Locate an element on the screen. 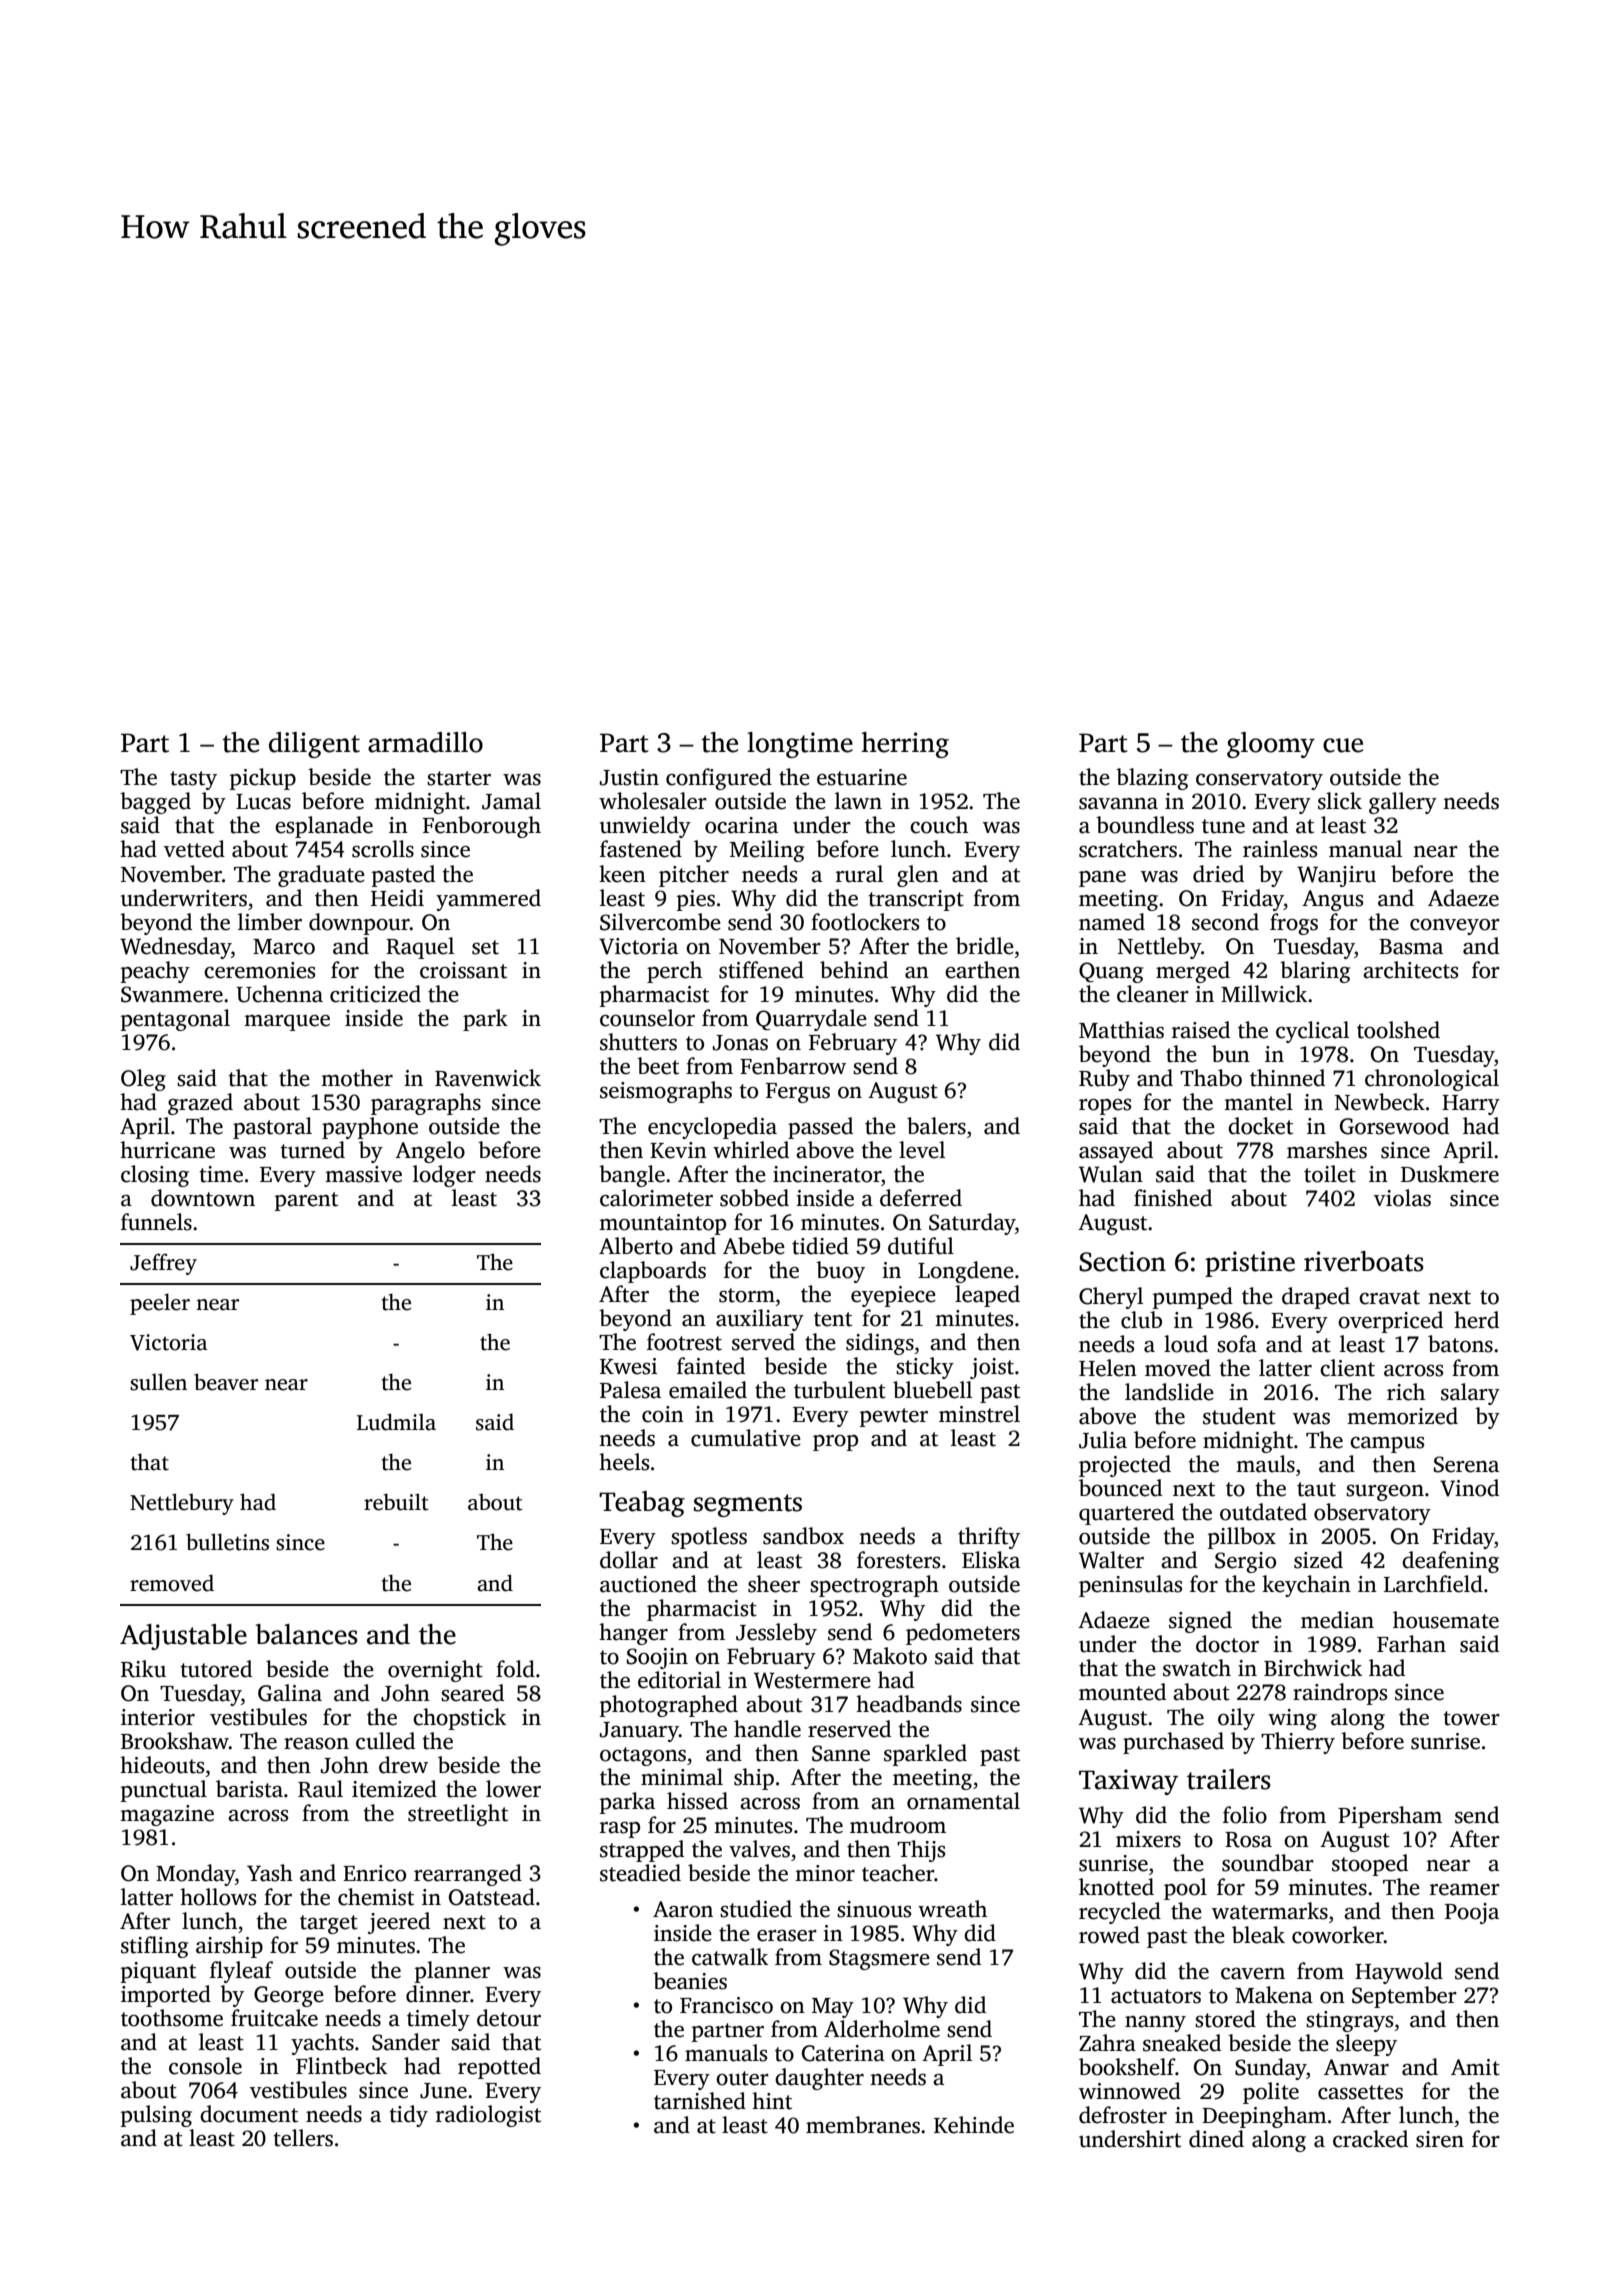  estuarine is located at coordinates (862, 777).
